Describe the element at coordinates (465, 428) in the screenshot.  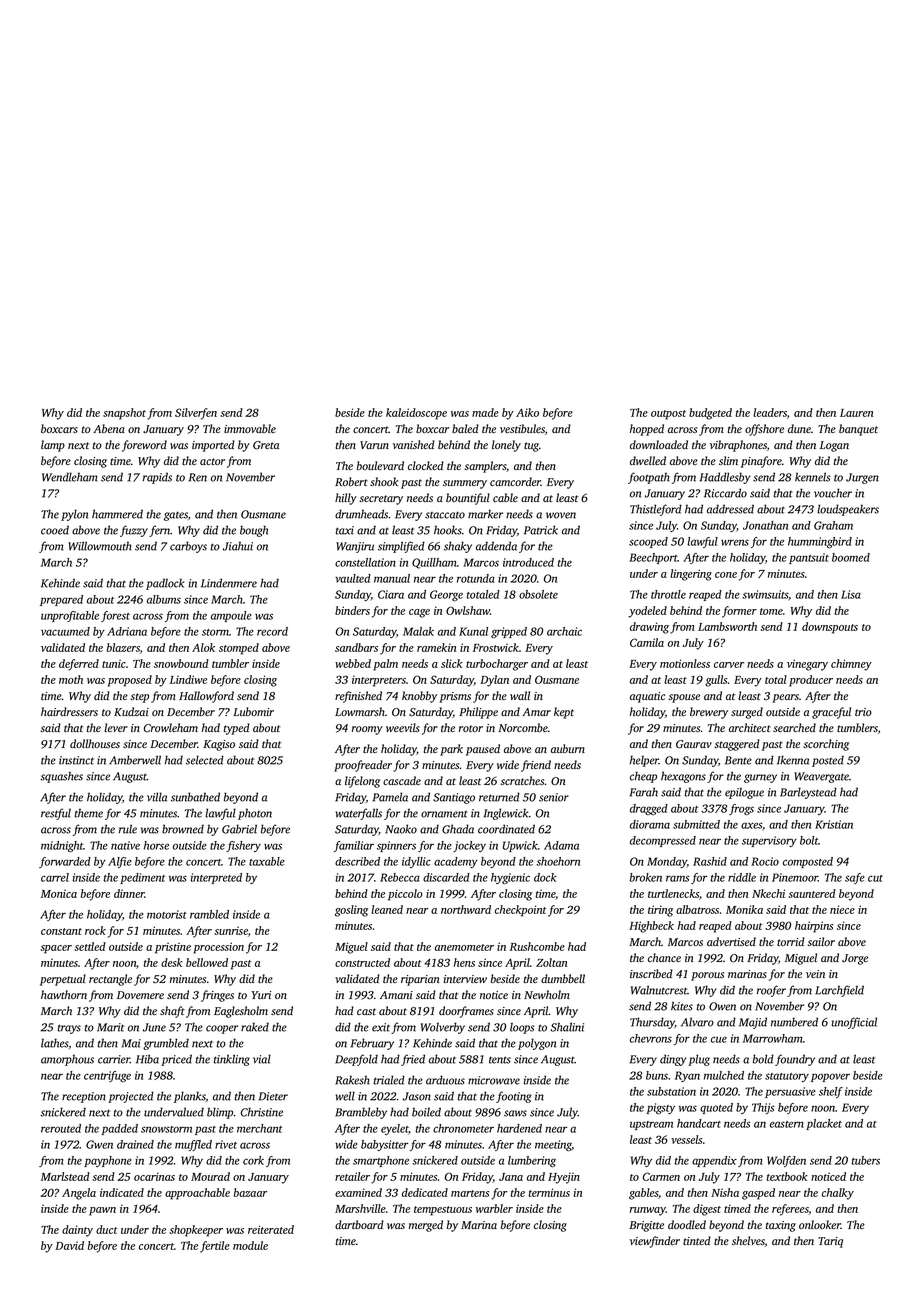
I see `baled` at that location.
